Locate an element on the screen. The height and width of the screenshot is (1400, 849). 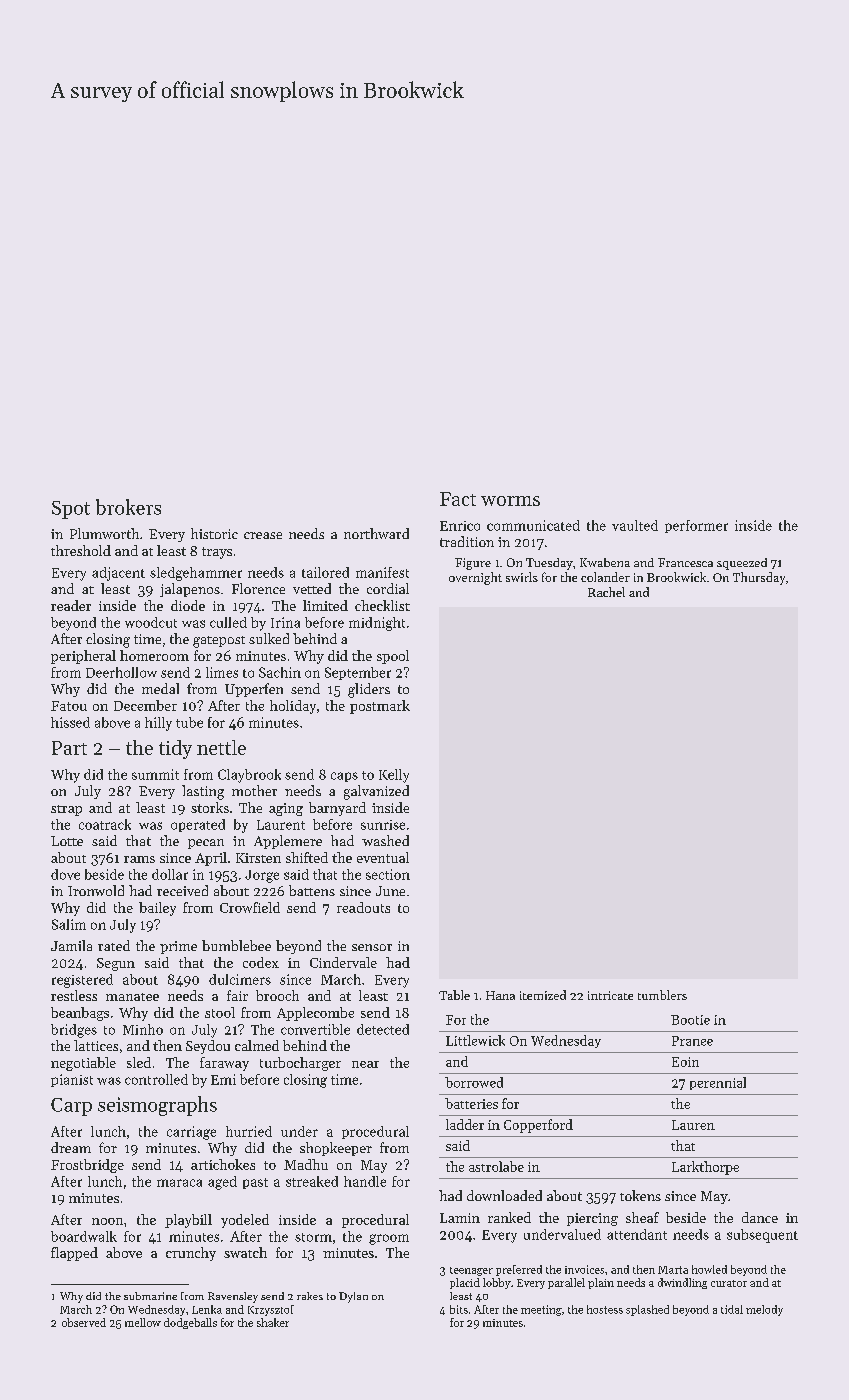
dodgeballs is located at coordinates (190, 1323).
